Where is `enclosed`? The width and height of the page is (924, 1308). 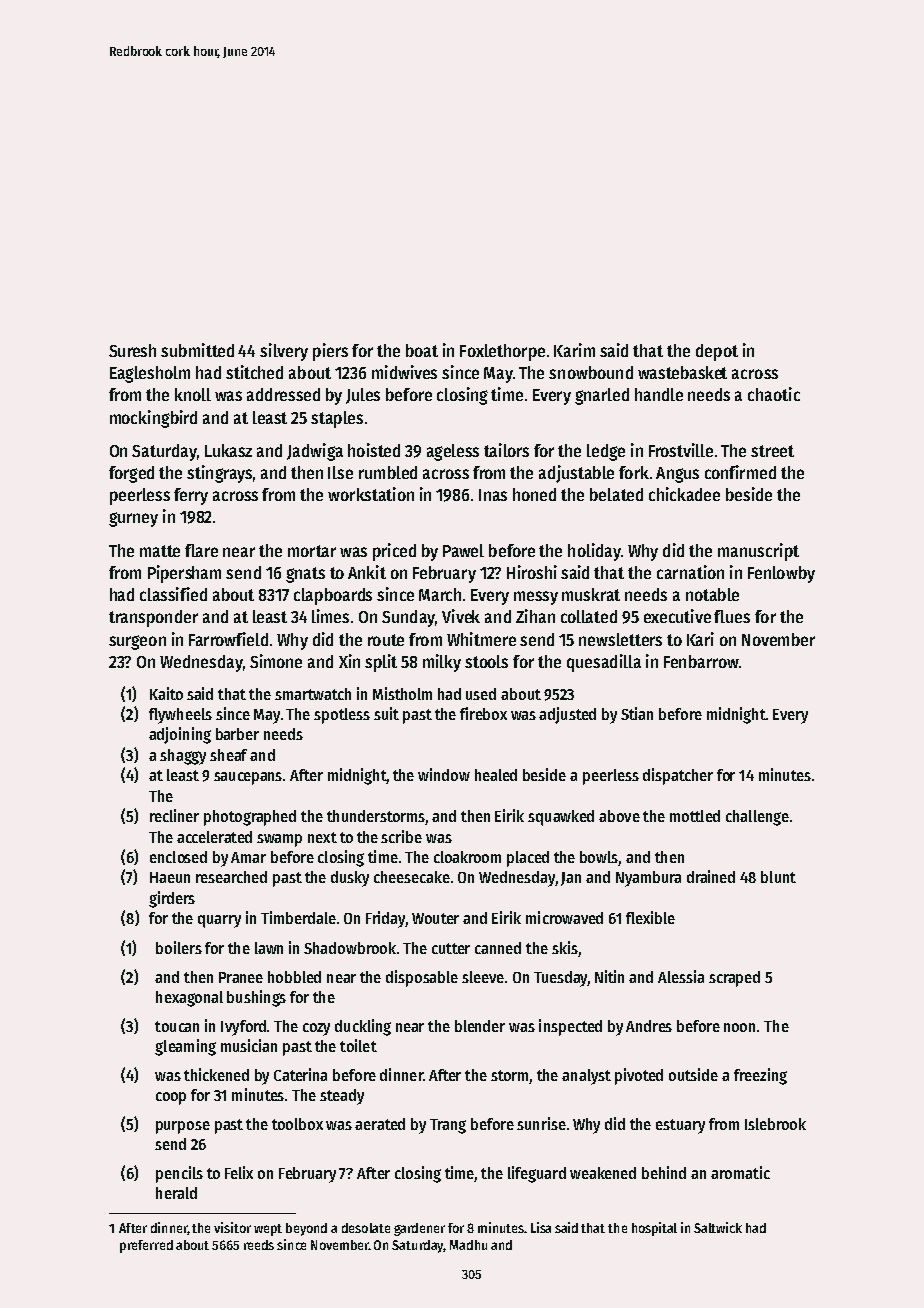
enclosed is located at coordinates (178, 857).
